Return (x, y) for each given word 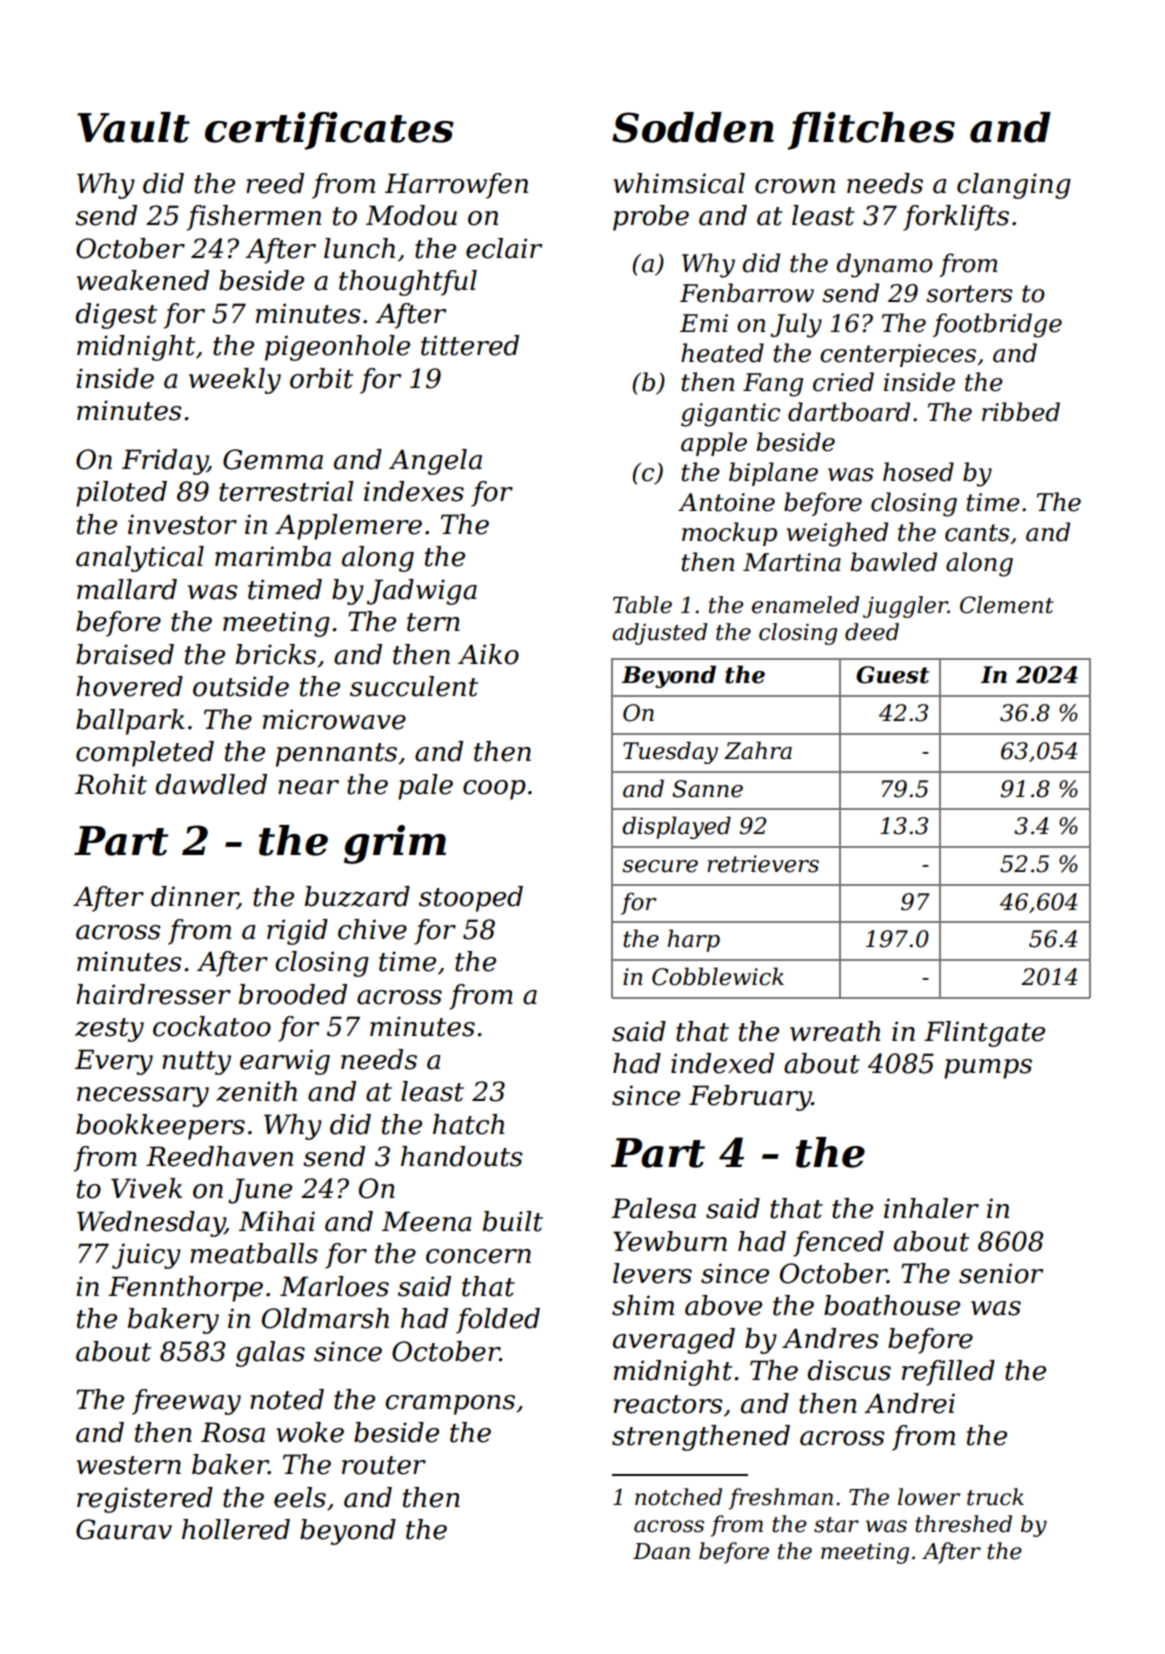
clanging (1014, 186)
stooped (471, 899)
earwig (285, 1062)
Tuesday (670, 752)
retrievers (763, 864)
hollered (236, 1529)
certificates (329, 131)
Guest (892, 675)
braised (125, 654)
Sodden (693, 127)
